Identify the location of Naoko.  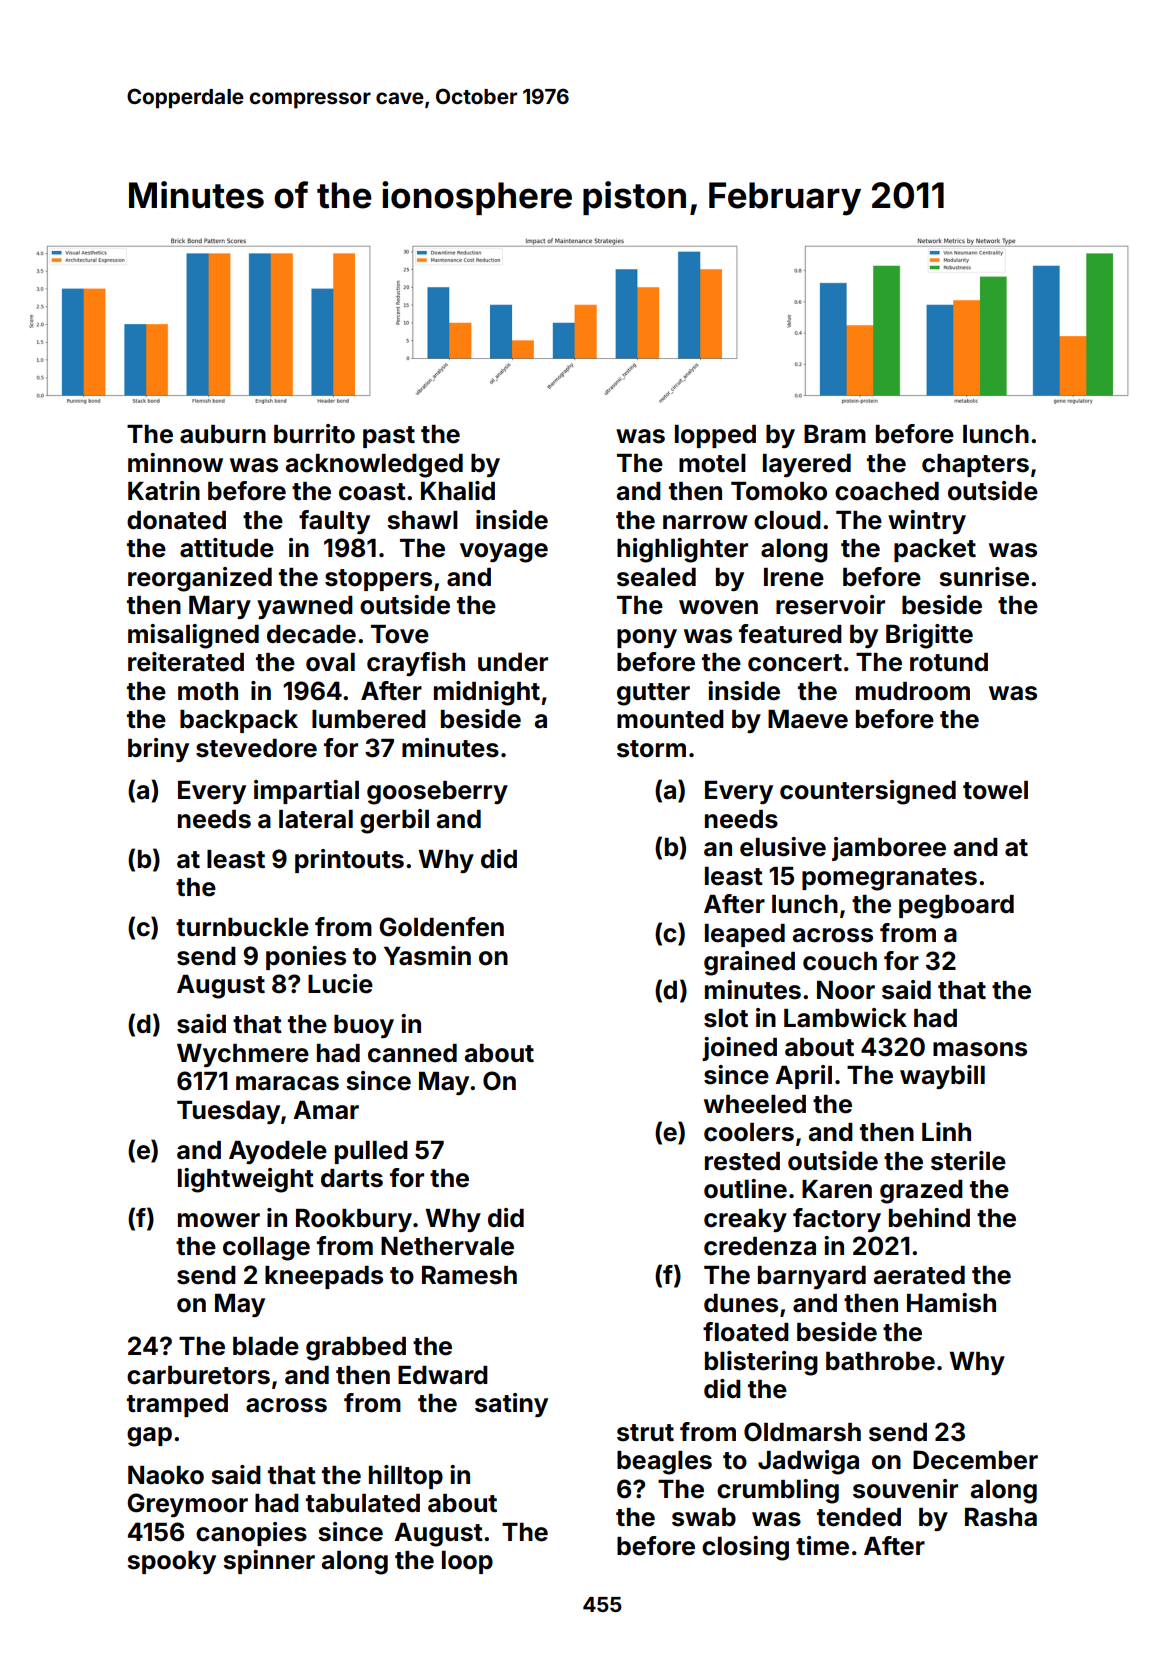
(166, 1475).
